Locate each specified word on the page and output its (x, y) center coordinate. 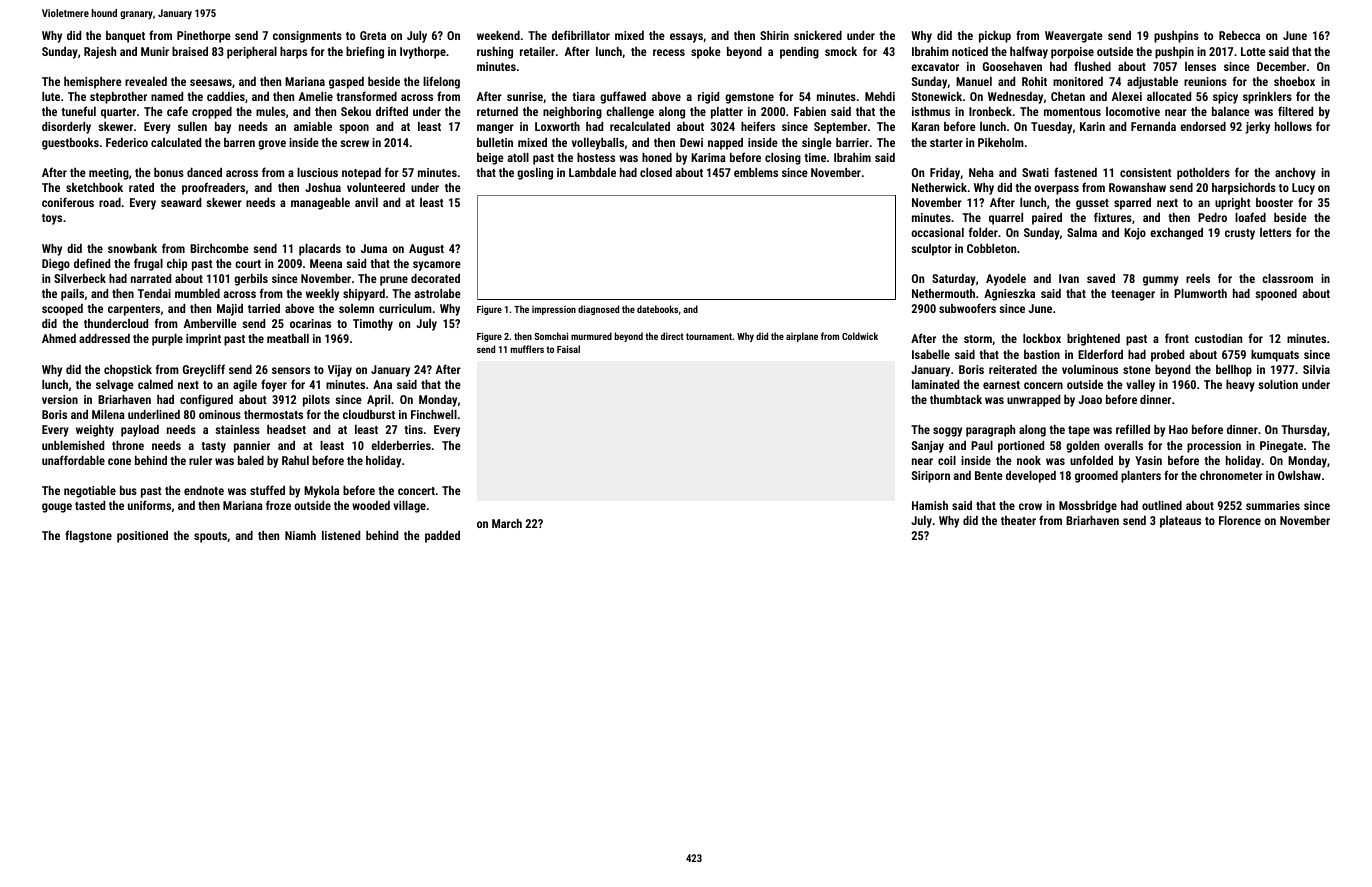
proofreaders (213, 188)
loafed (1250, 217)
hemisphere (93, 83)
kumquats (1275, 356)
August (426, 250)
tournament (709, 336)
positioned (142, 537)
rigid (708, 98)
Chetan (1068, 96)
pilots (316, 401)
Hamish (930, 505)
